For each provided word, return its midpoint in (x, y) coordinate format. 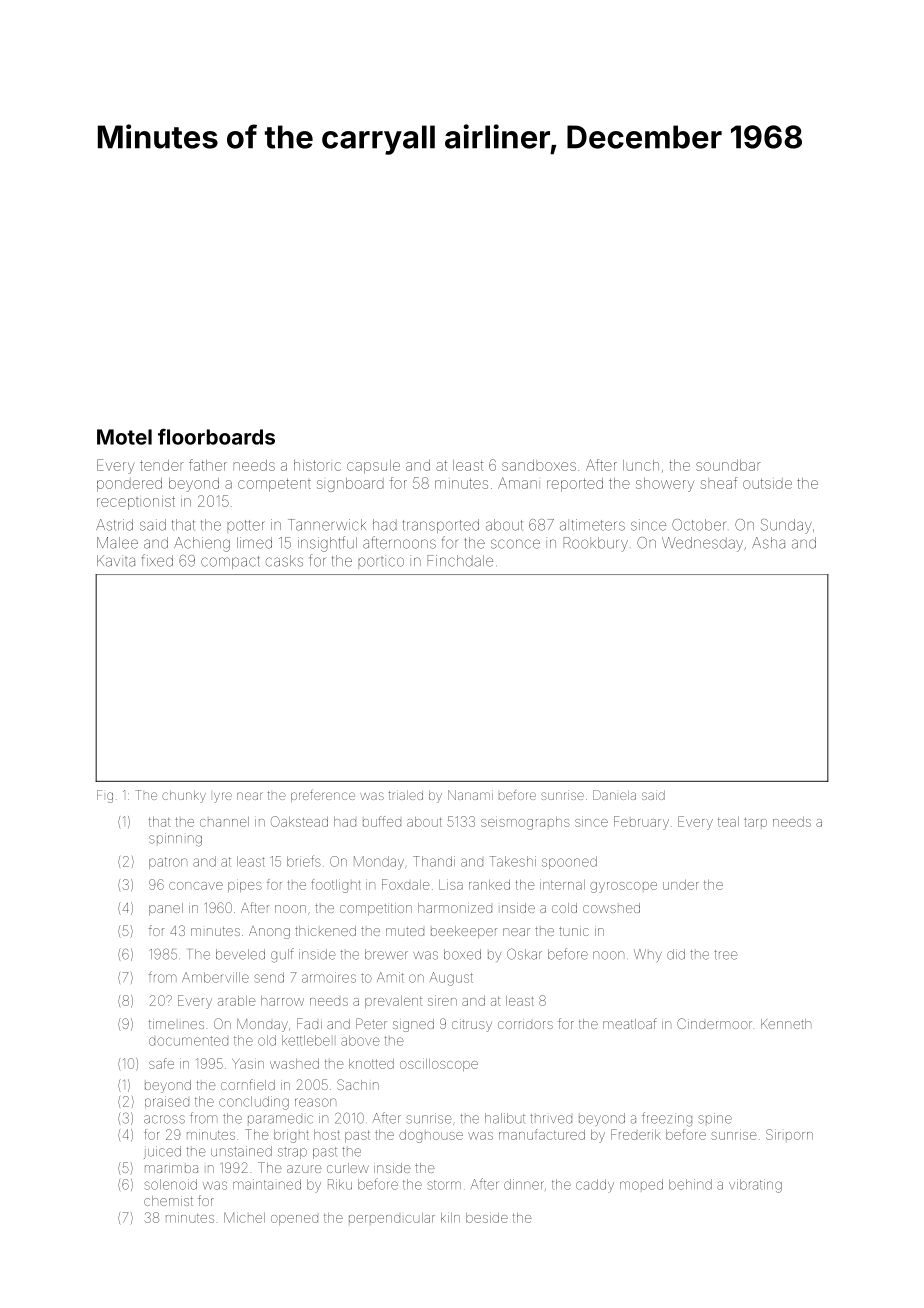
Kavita (116, 561)
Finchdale (460, 561)
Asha (768, 543)
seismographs (525, 823)
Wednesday (702, 544)
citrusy (472, 1026)
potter (246, 526)
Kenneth (786, 1024)
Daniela (614, 795)
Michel (244, 1217)
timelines (176, 1024)
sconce (515, 544)
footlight (336, 886)
